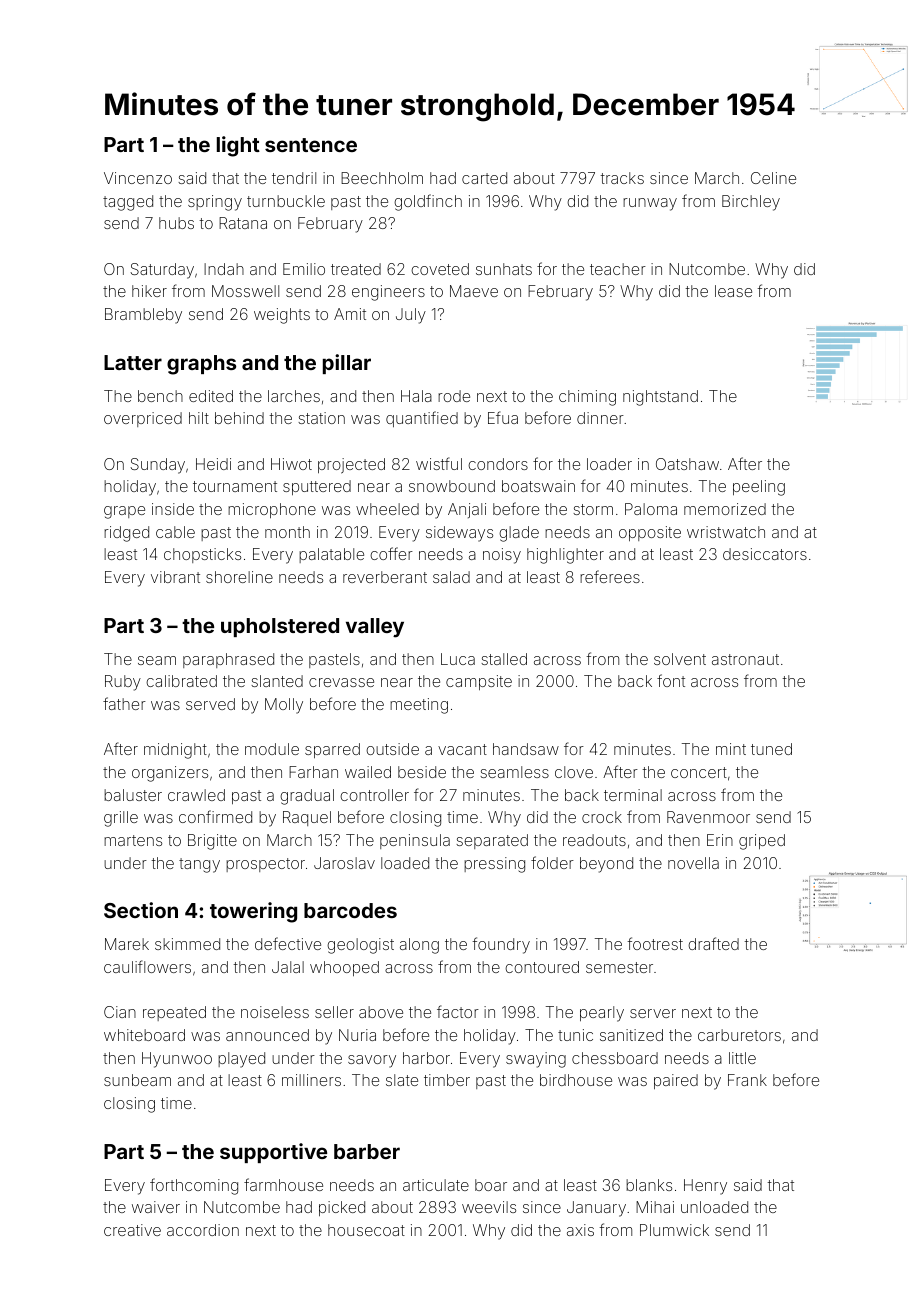 Image resolution: width=924 pixels, height=1308 pixels. Describe the element at coordinates (215, 816) in the page. I see `confirmed` at that location.
